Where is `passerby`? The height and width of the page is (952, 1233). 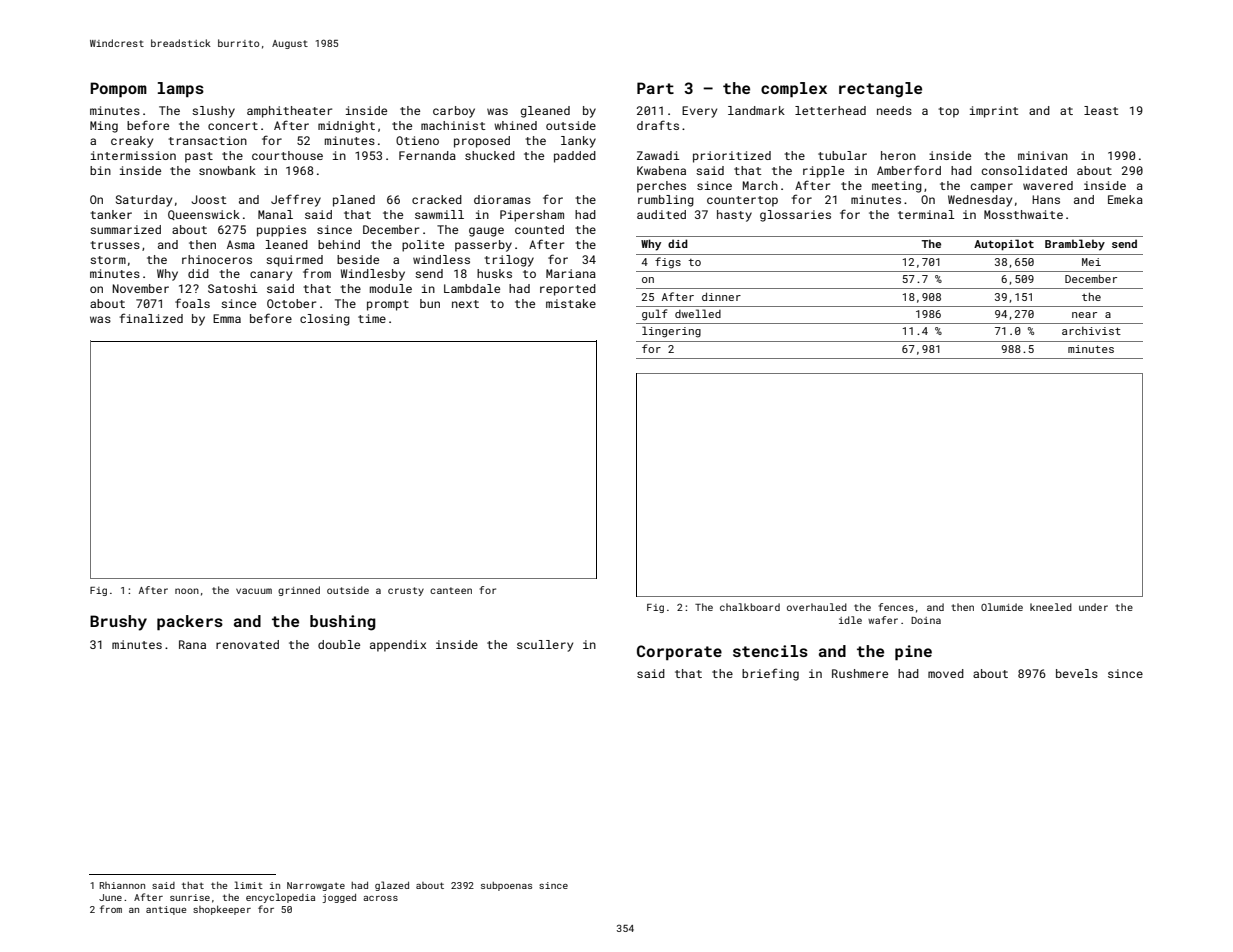 passerby is located at coordinates (483, 246).
